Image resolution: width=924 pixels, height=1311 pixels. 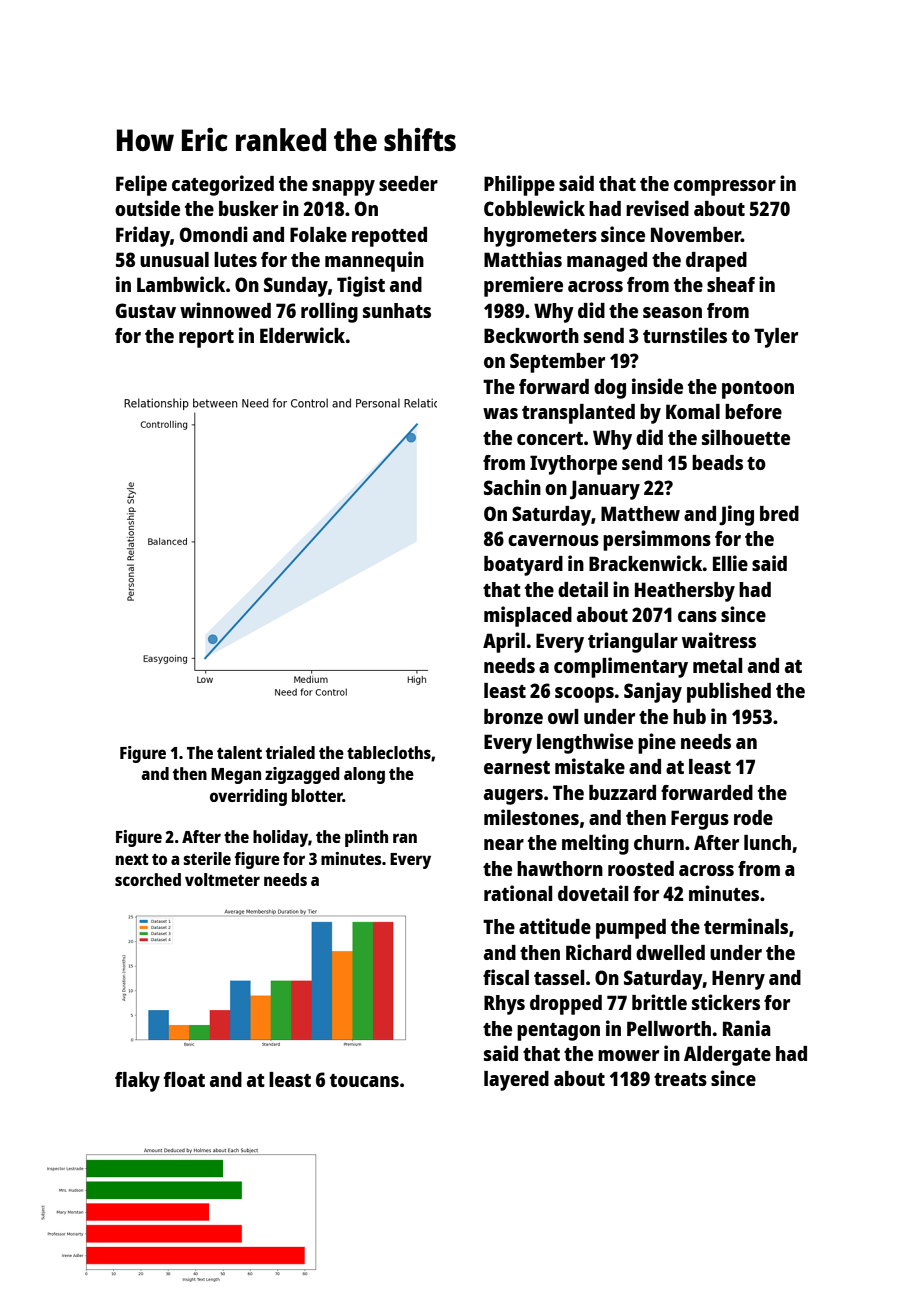 I want to click on pumped, so click(x=631, y=929).
